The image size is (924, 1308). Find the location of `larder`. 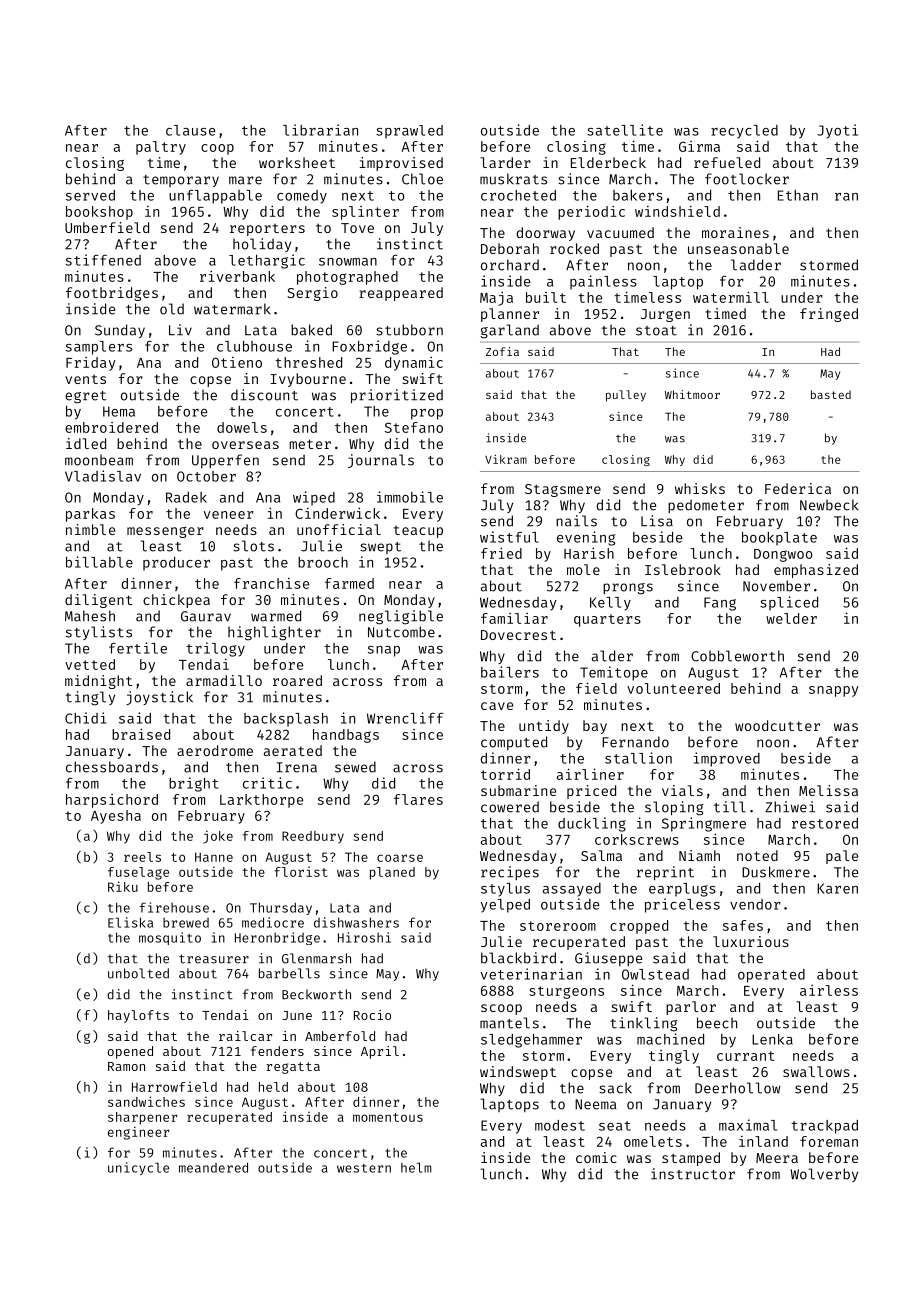

larder is located at coordinates (506, 162).
